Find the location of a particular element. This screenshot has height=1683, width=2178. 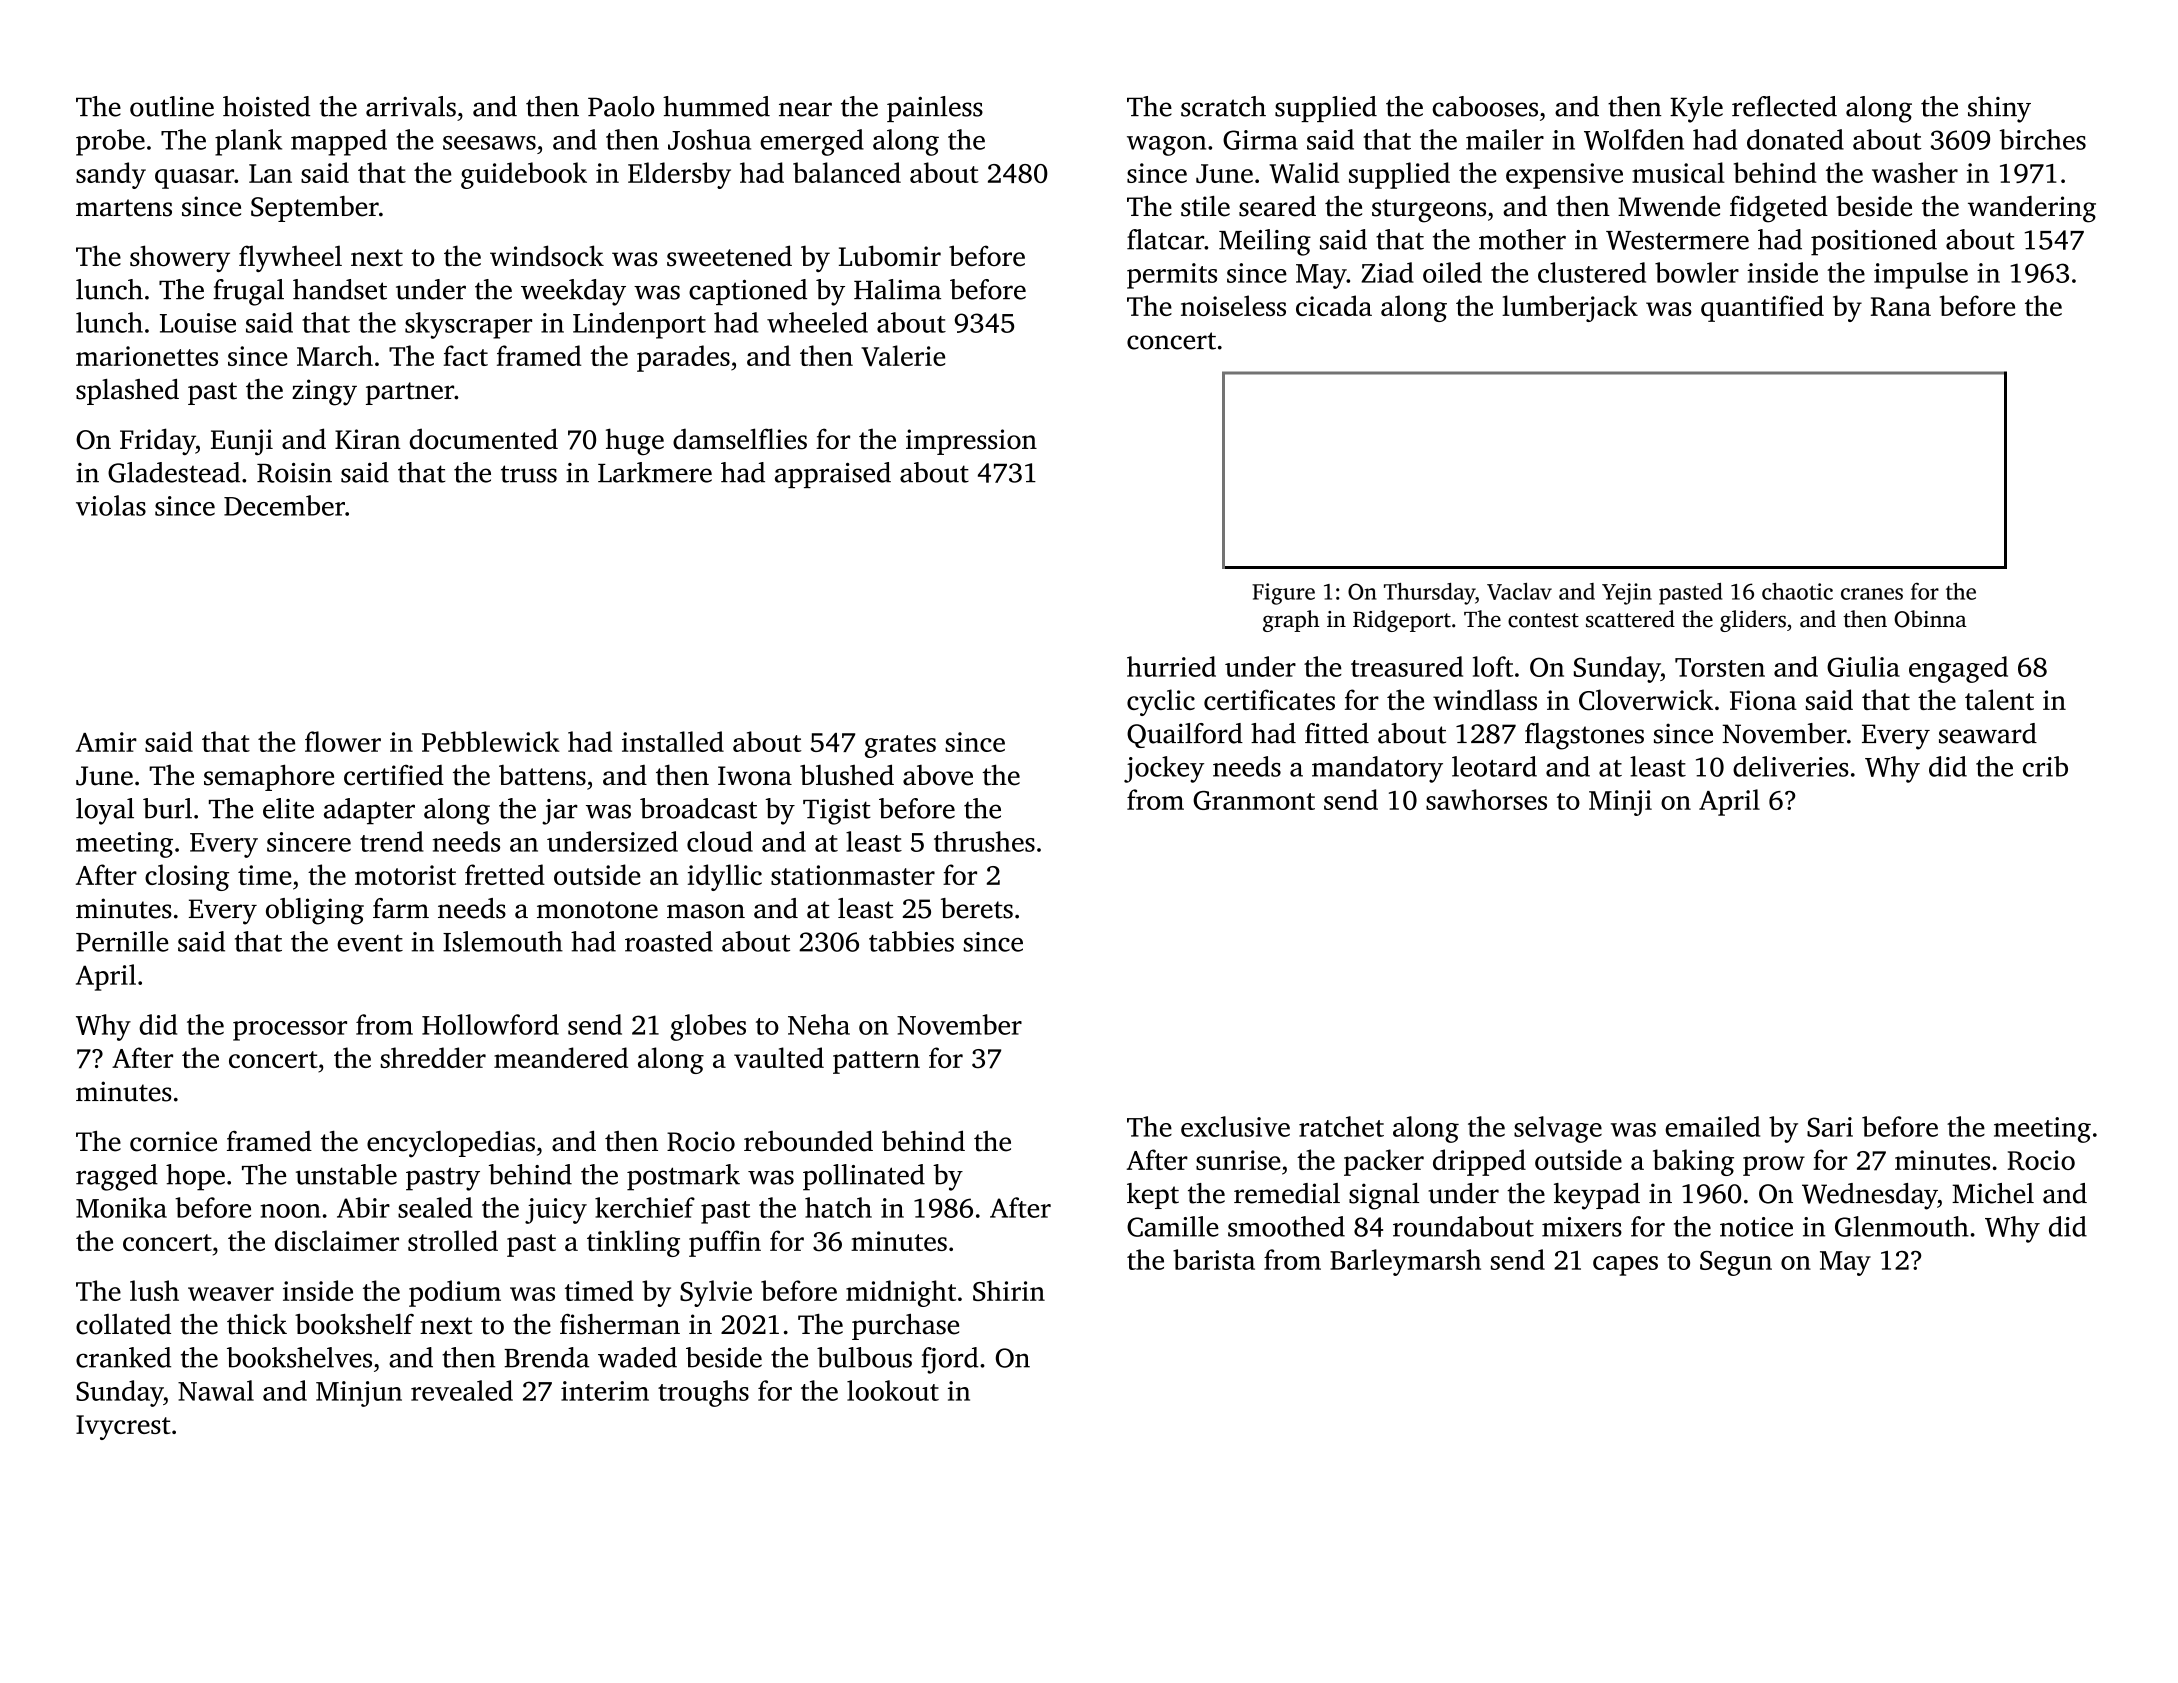

ratchet is located at coordinates (1341, 1126).
